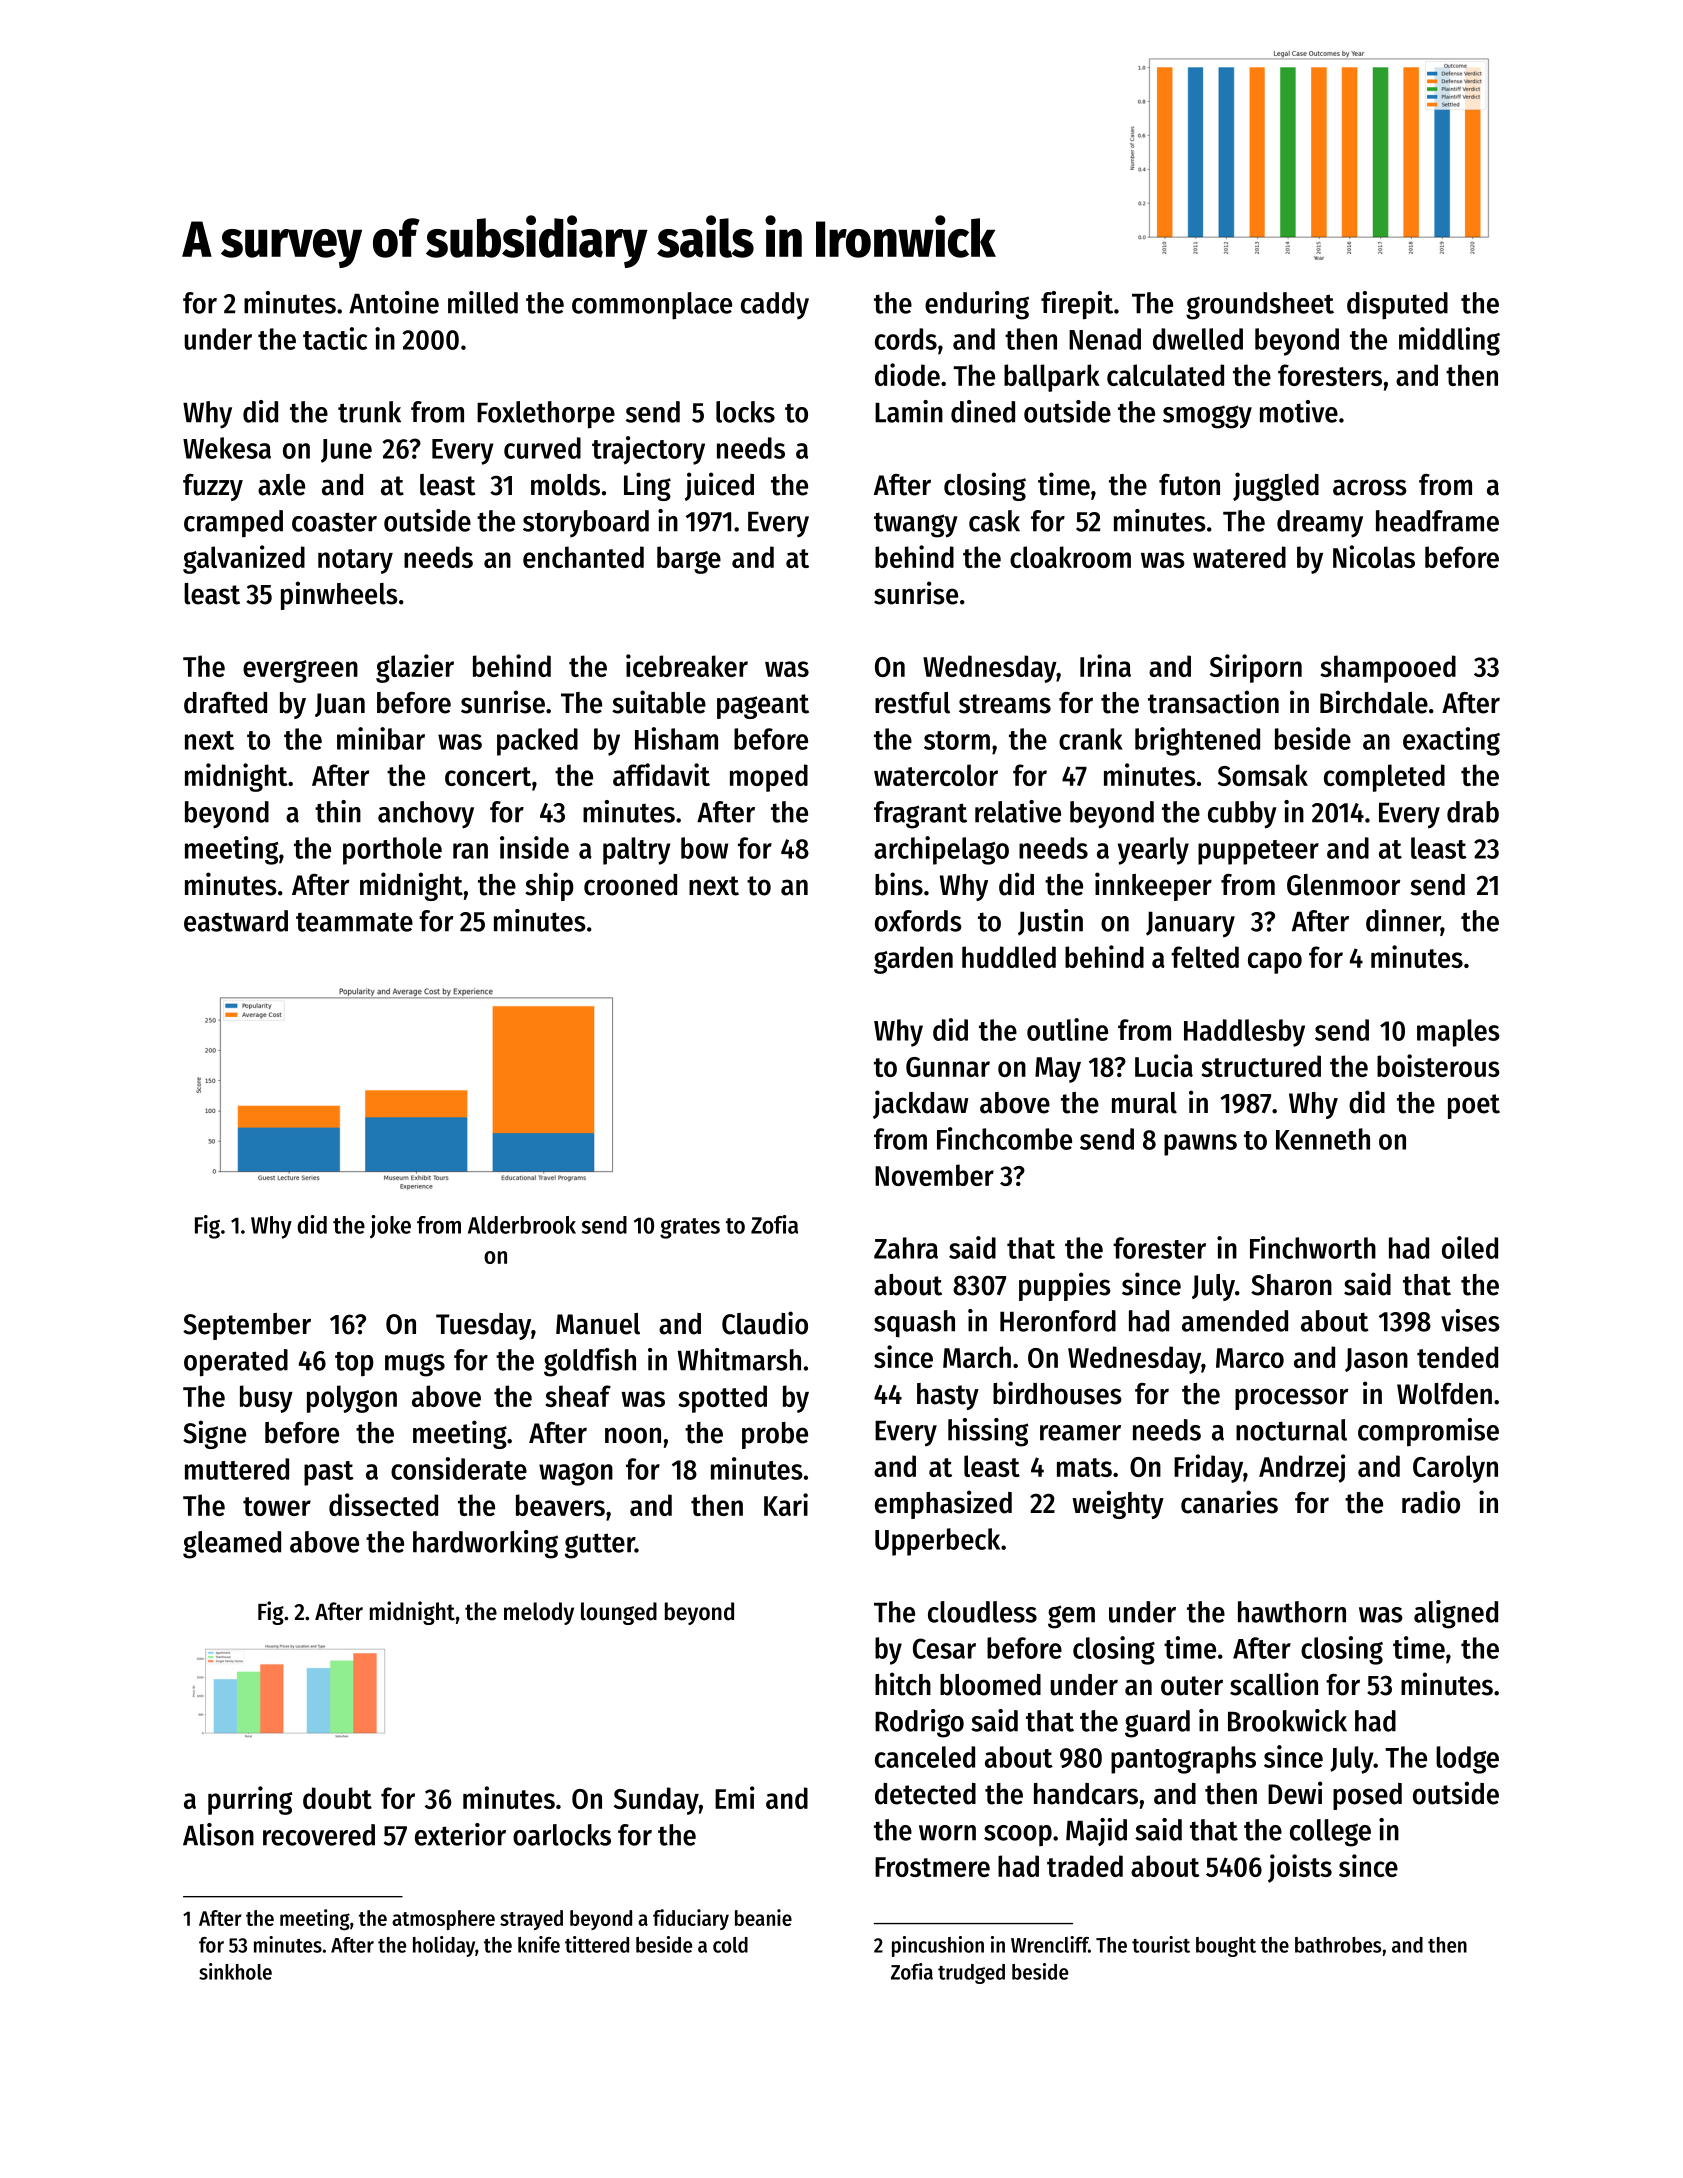 The image size is (1683, 2178). I want to click on sinkhole, so click(235, 1971).
